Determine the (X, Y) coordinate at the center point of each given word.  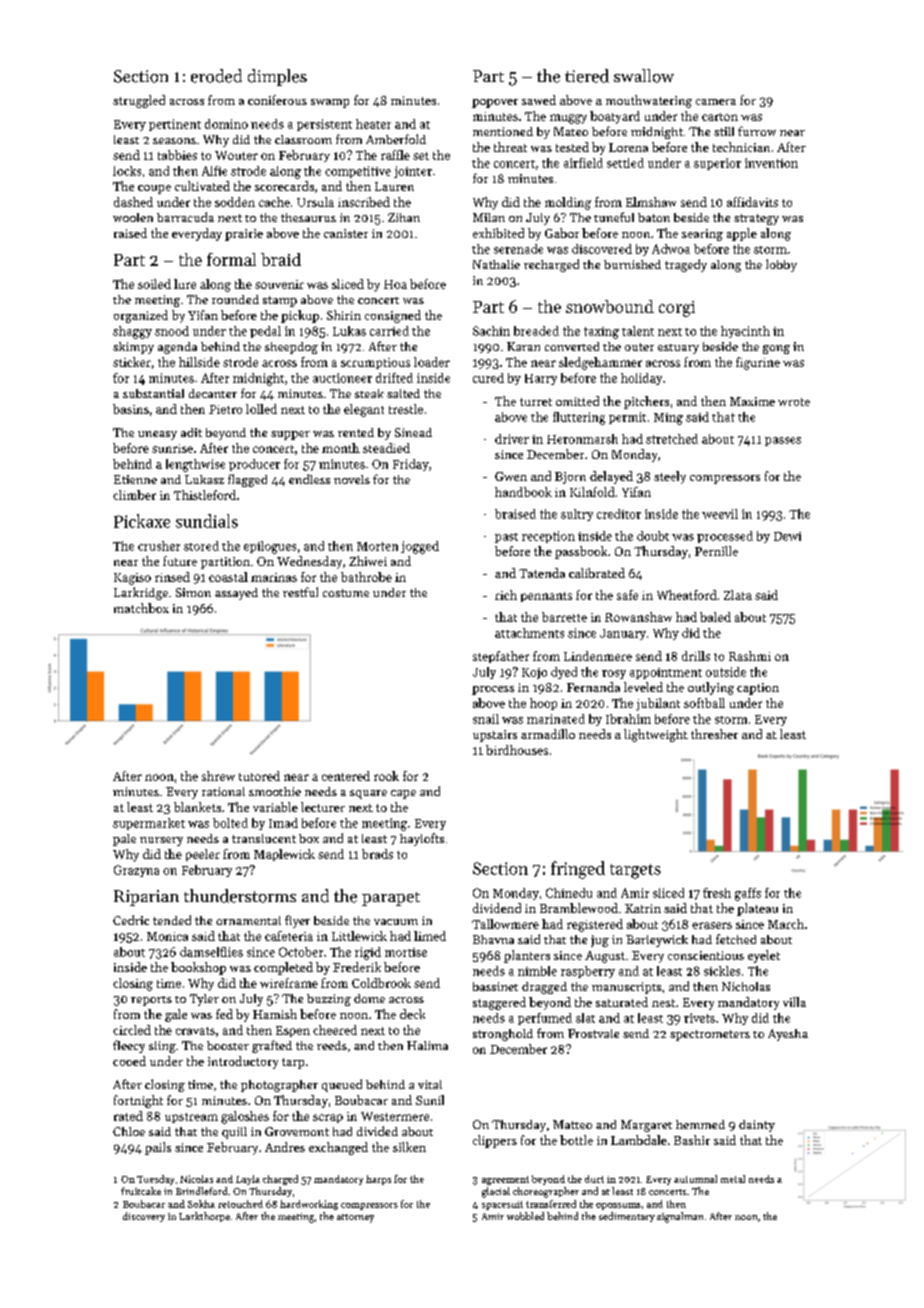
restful (300, 592)
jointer (413, 172)
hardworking (309, 1205)
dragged (544, 988)
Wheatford (687, 595)
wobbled (525, 1216)
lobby (781, 265)
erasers (712, 925)
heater (373, 124)
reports (151, 1001)
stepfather (501, 657)
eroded (216, 76)
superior (717, 164)
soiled (154, 284)
